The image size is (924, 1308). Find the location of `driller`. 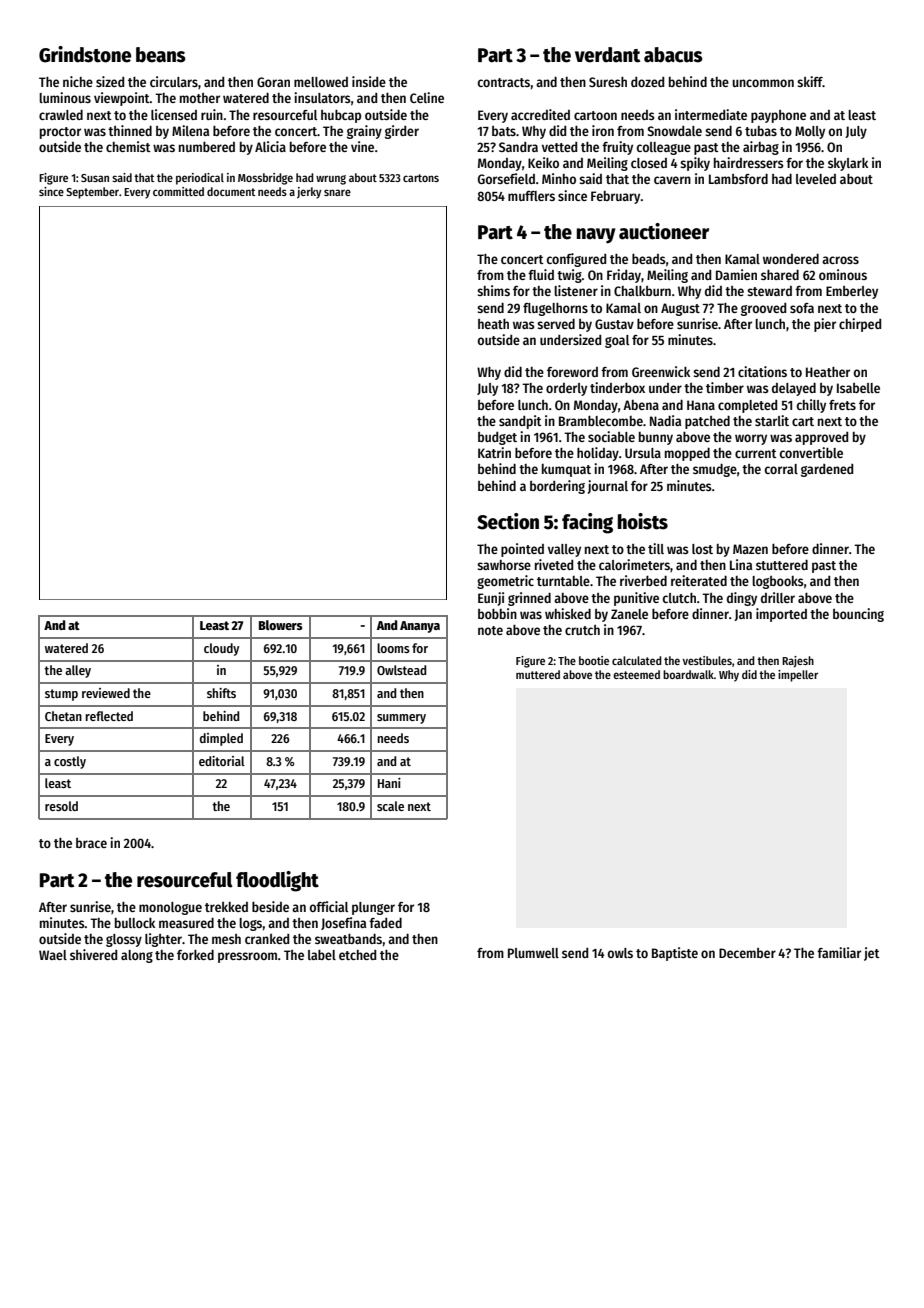

driller is located at coordinates (778, 597).
